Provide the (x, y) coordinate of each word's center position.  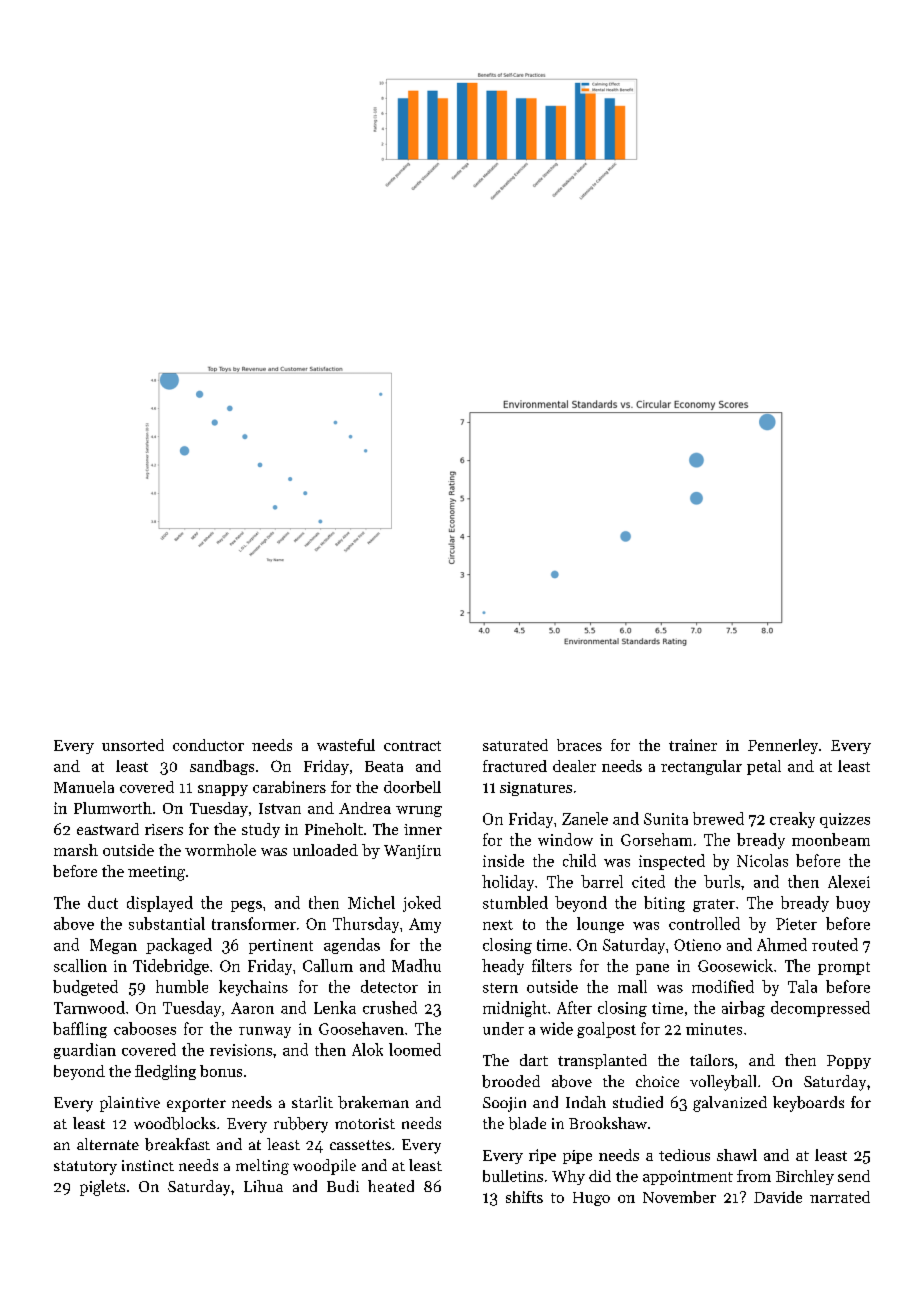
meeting (156, 873)
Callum (328, 965)
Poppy (849, 1062)
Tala (802, 986)
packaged (179, 946)
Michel (371, 902)
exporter (196, 1105)
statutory (85, 1168)
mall (632, 986)
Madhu (416, 965)
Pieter (796, 924)
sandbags (222, 767)
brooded (511, 1081)
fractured (515, 766)
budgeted (85, 988)
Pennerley (783, 746)
